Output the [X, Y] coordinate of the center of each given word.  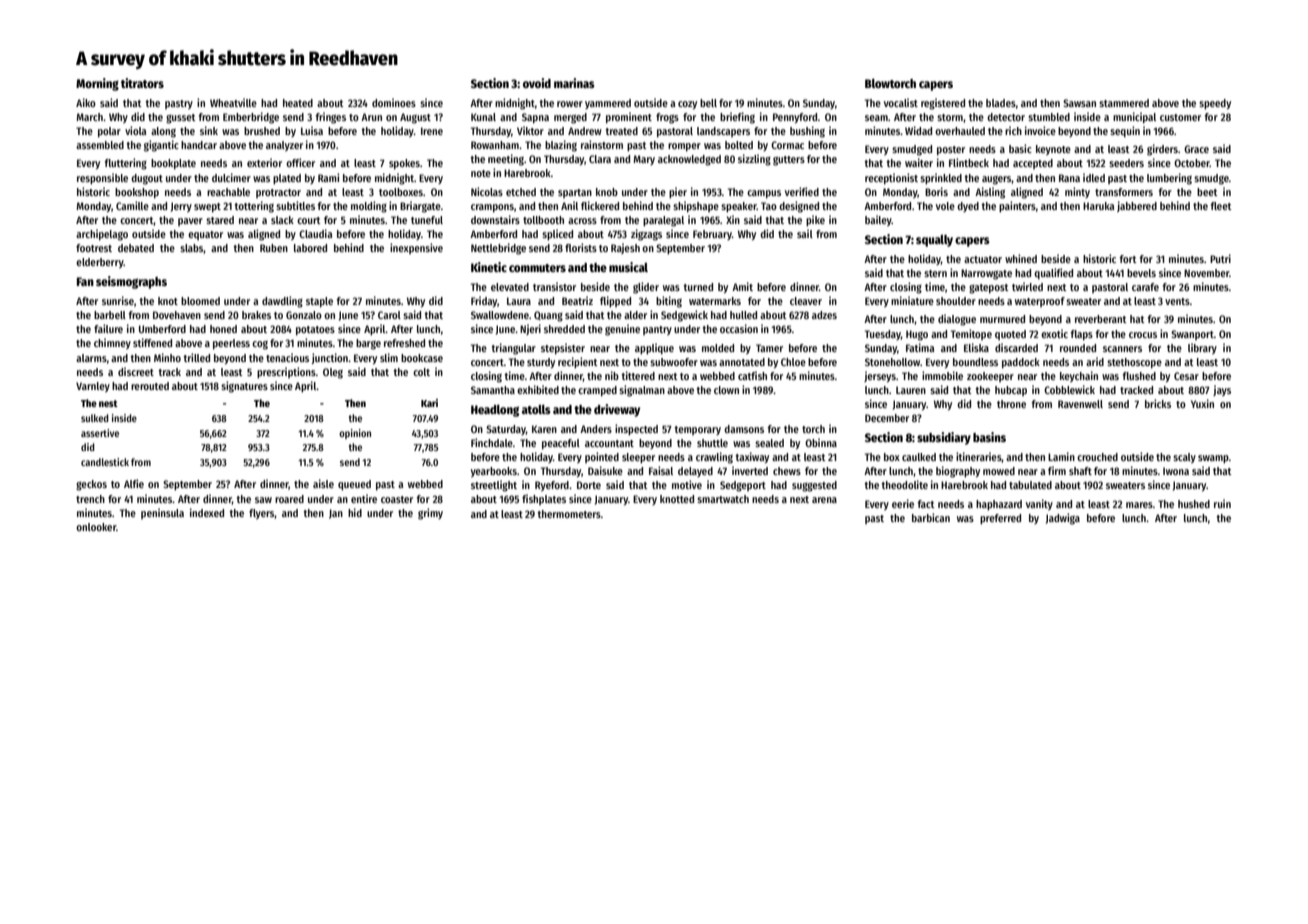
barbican [931, 517]
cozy [687, 105]
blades [1001, 103]
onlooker [96, 527]
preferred [1000, 519]
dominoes [394, 102]
